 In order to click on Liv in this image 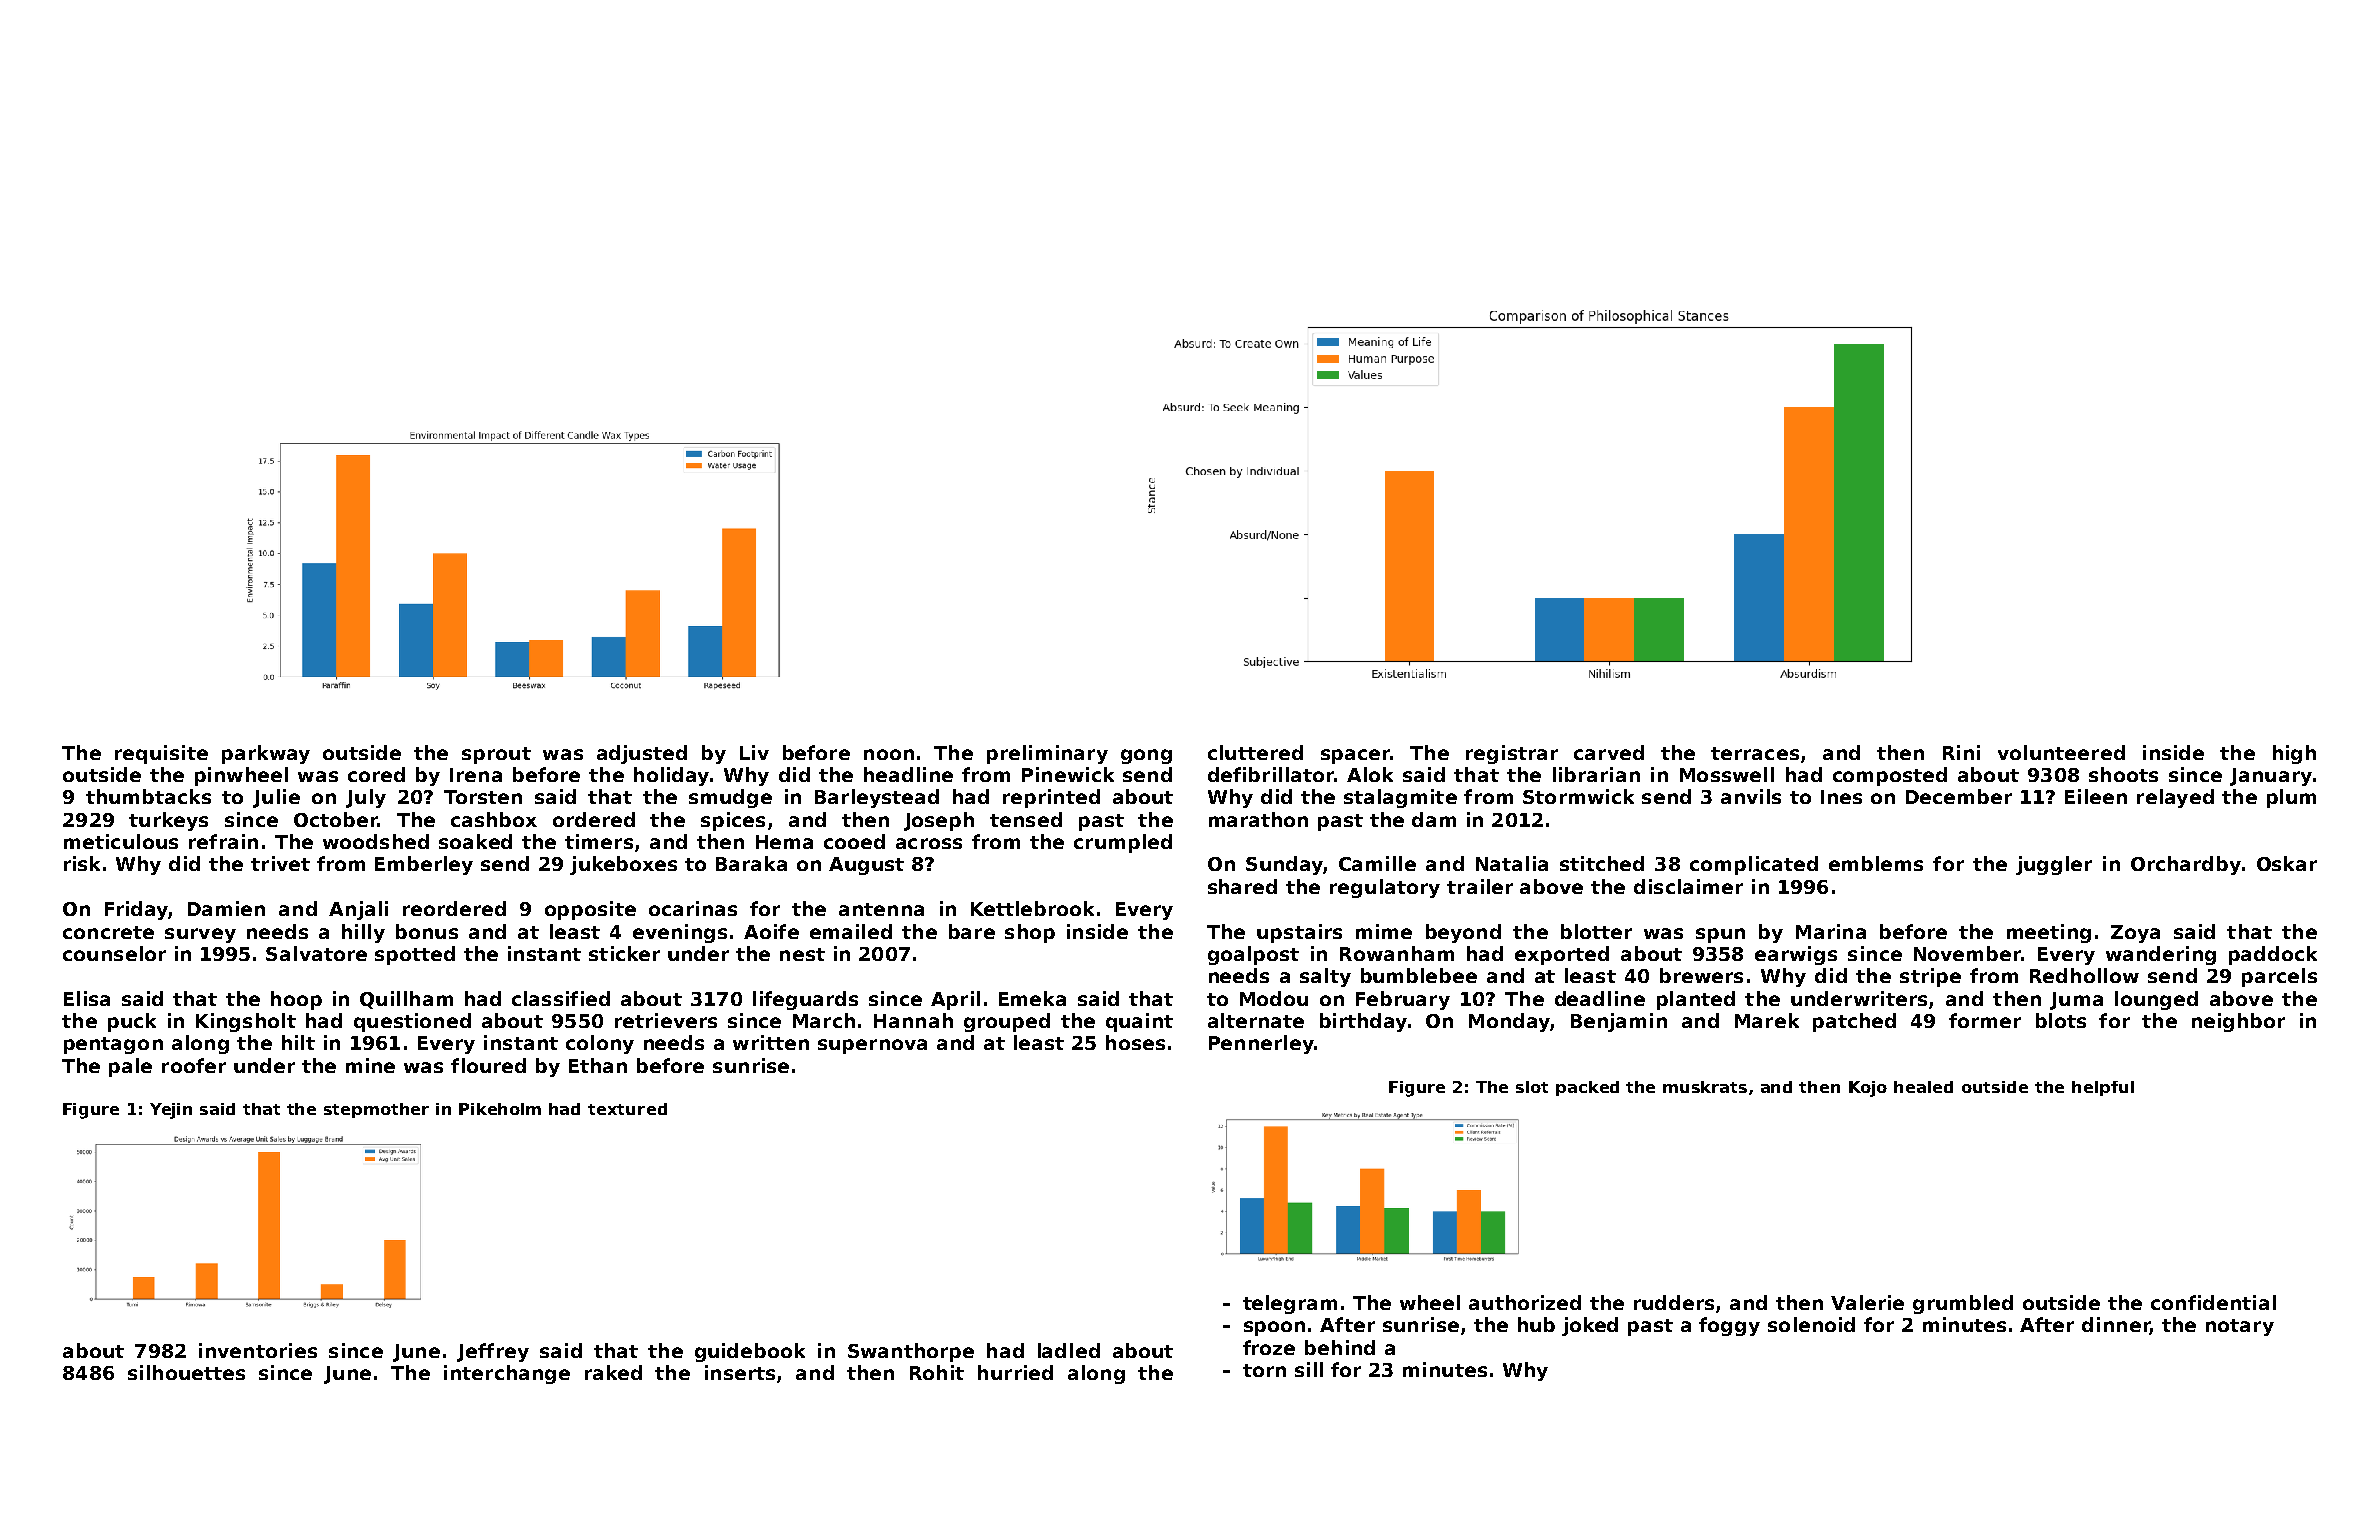, I will do `click(754, 752)`.
